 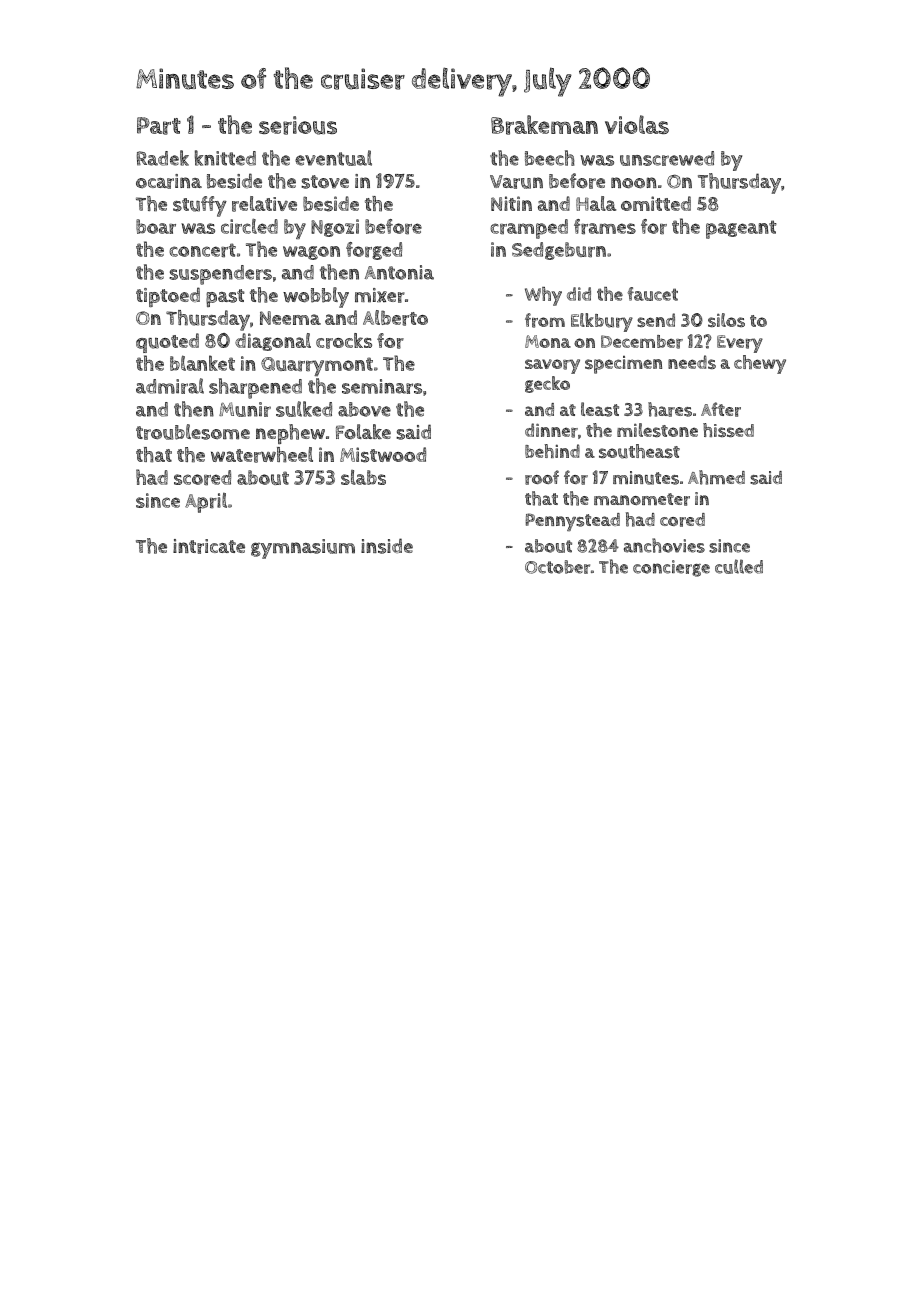 What do you see at coordinates (374, 251) in the screenshot?
I see `forged` at bounding box center [374, 251].
